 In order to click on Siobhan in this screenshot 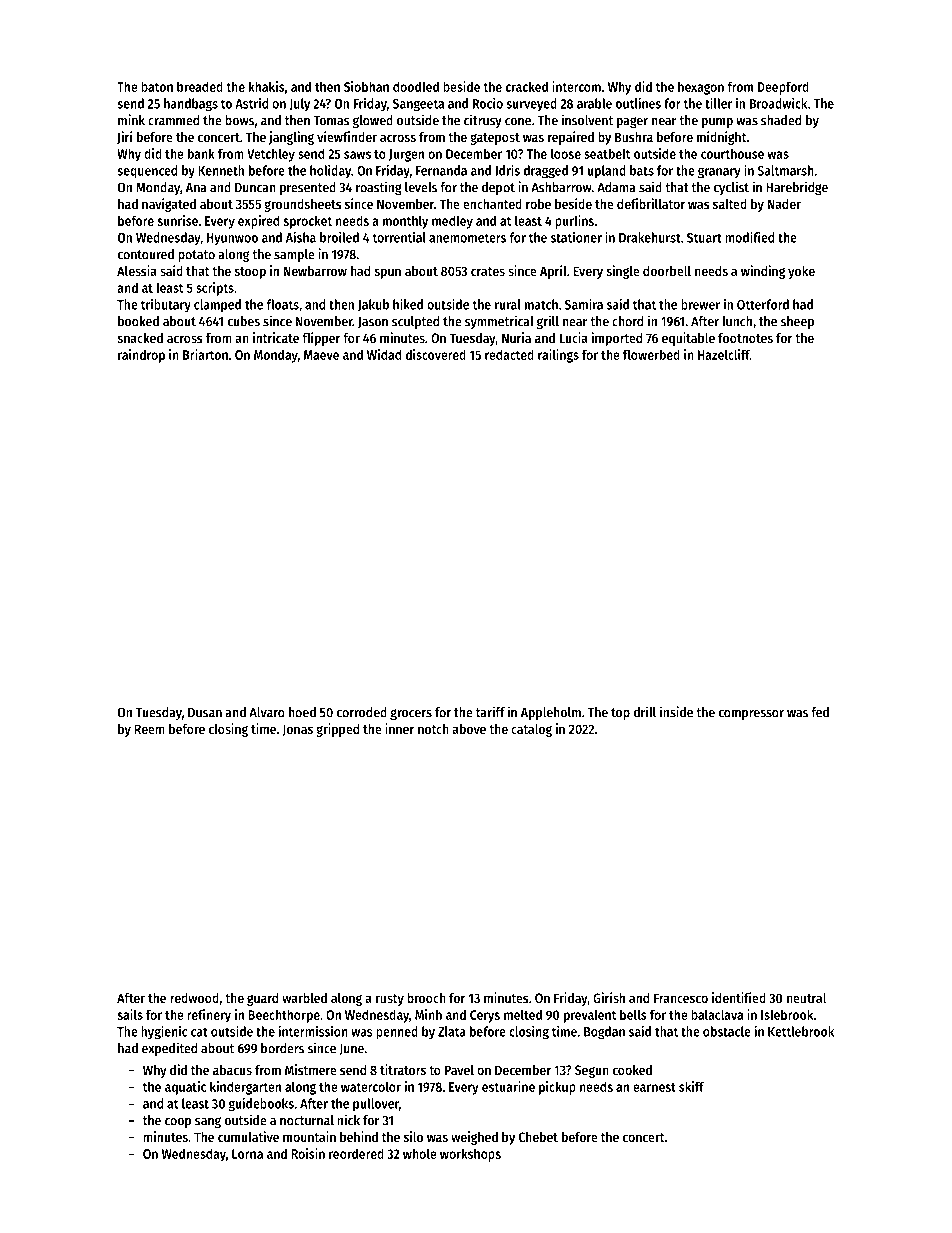, I will do `click(366, 86)`.
